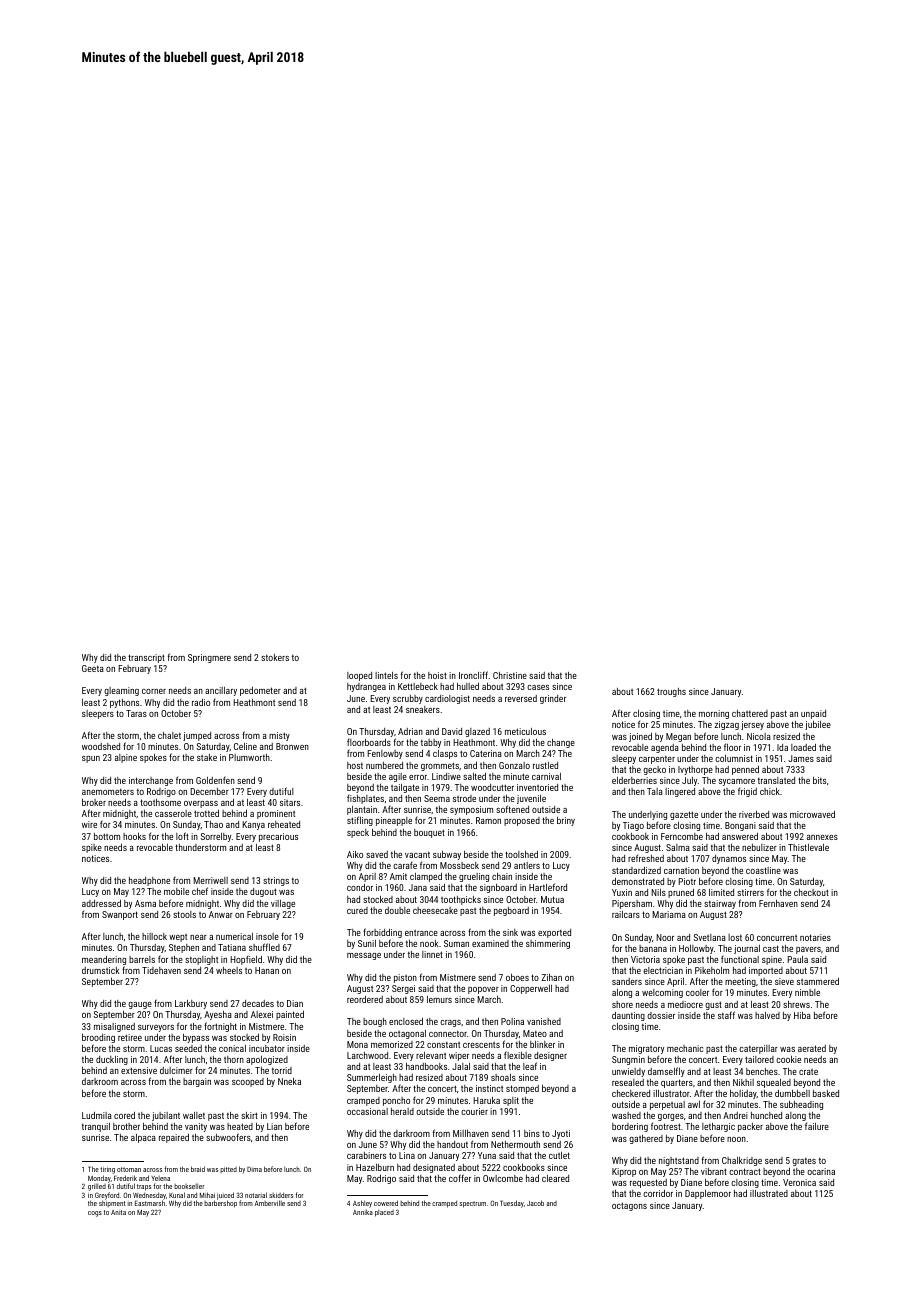  Describe the element at coordinates (486, 1100) in the document. I see `Haruka` at that location.
